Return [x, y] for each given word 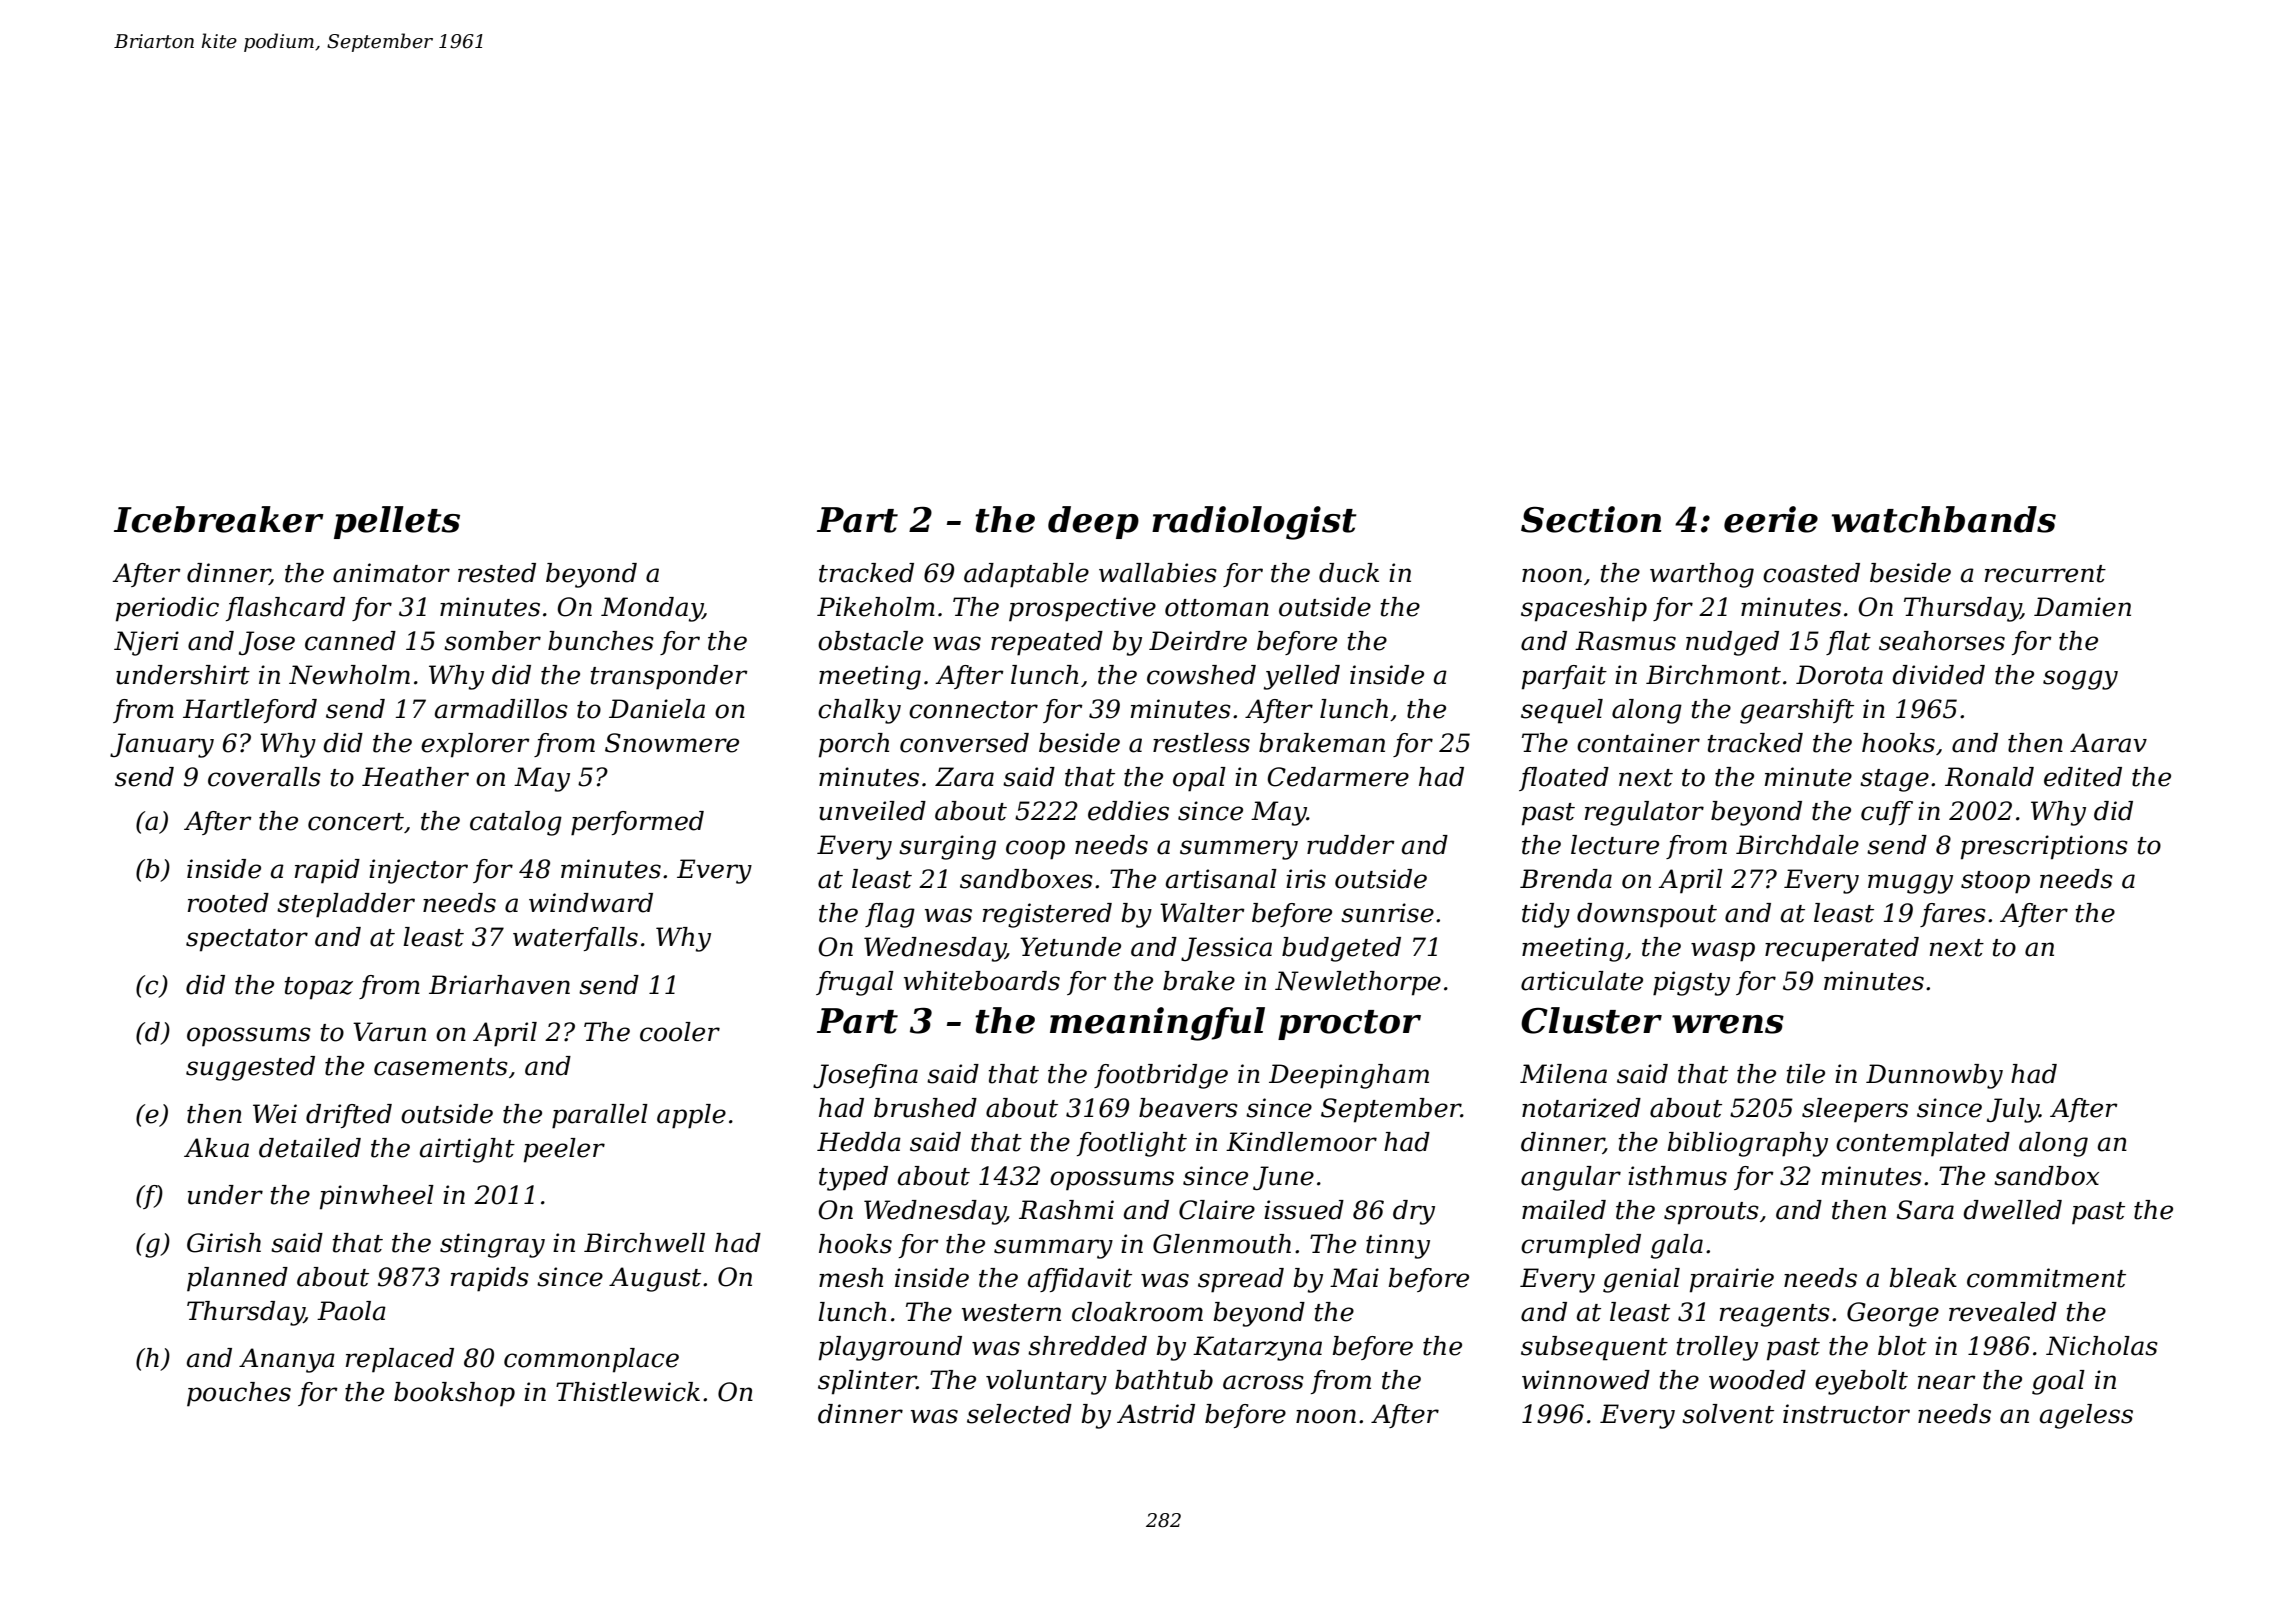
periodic [167, 609]
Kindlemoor [1301, 1142]
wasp [1723, 952]
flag [890, 915]
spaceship [1584, 609]
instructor [1846, 1414]
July [2013, 1110]
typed [853, 1178]
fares [1953, 915]
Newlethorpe [1358, 983]
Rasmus [1625, 641]
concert [356, 822]
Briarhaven [499, 985]
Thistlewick [628, 1392]
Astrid [1156, 1414]
